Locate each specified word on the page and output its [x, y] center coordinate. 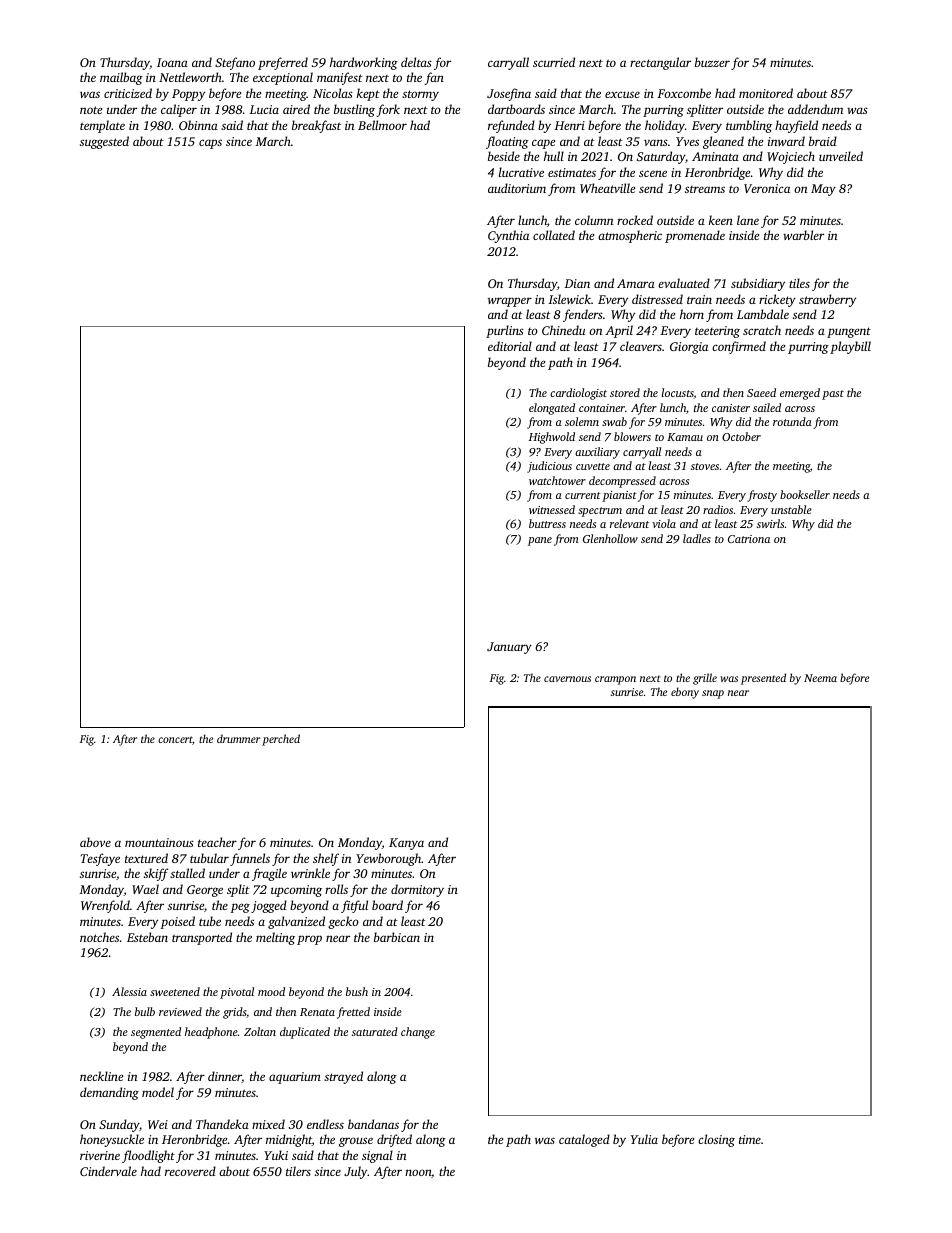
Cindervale [108, 1171]
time [750, 1139]
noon [418, 1172]
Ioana [172, 62]
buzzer [712, 62]
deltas [416, 62]
